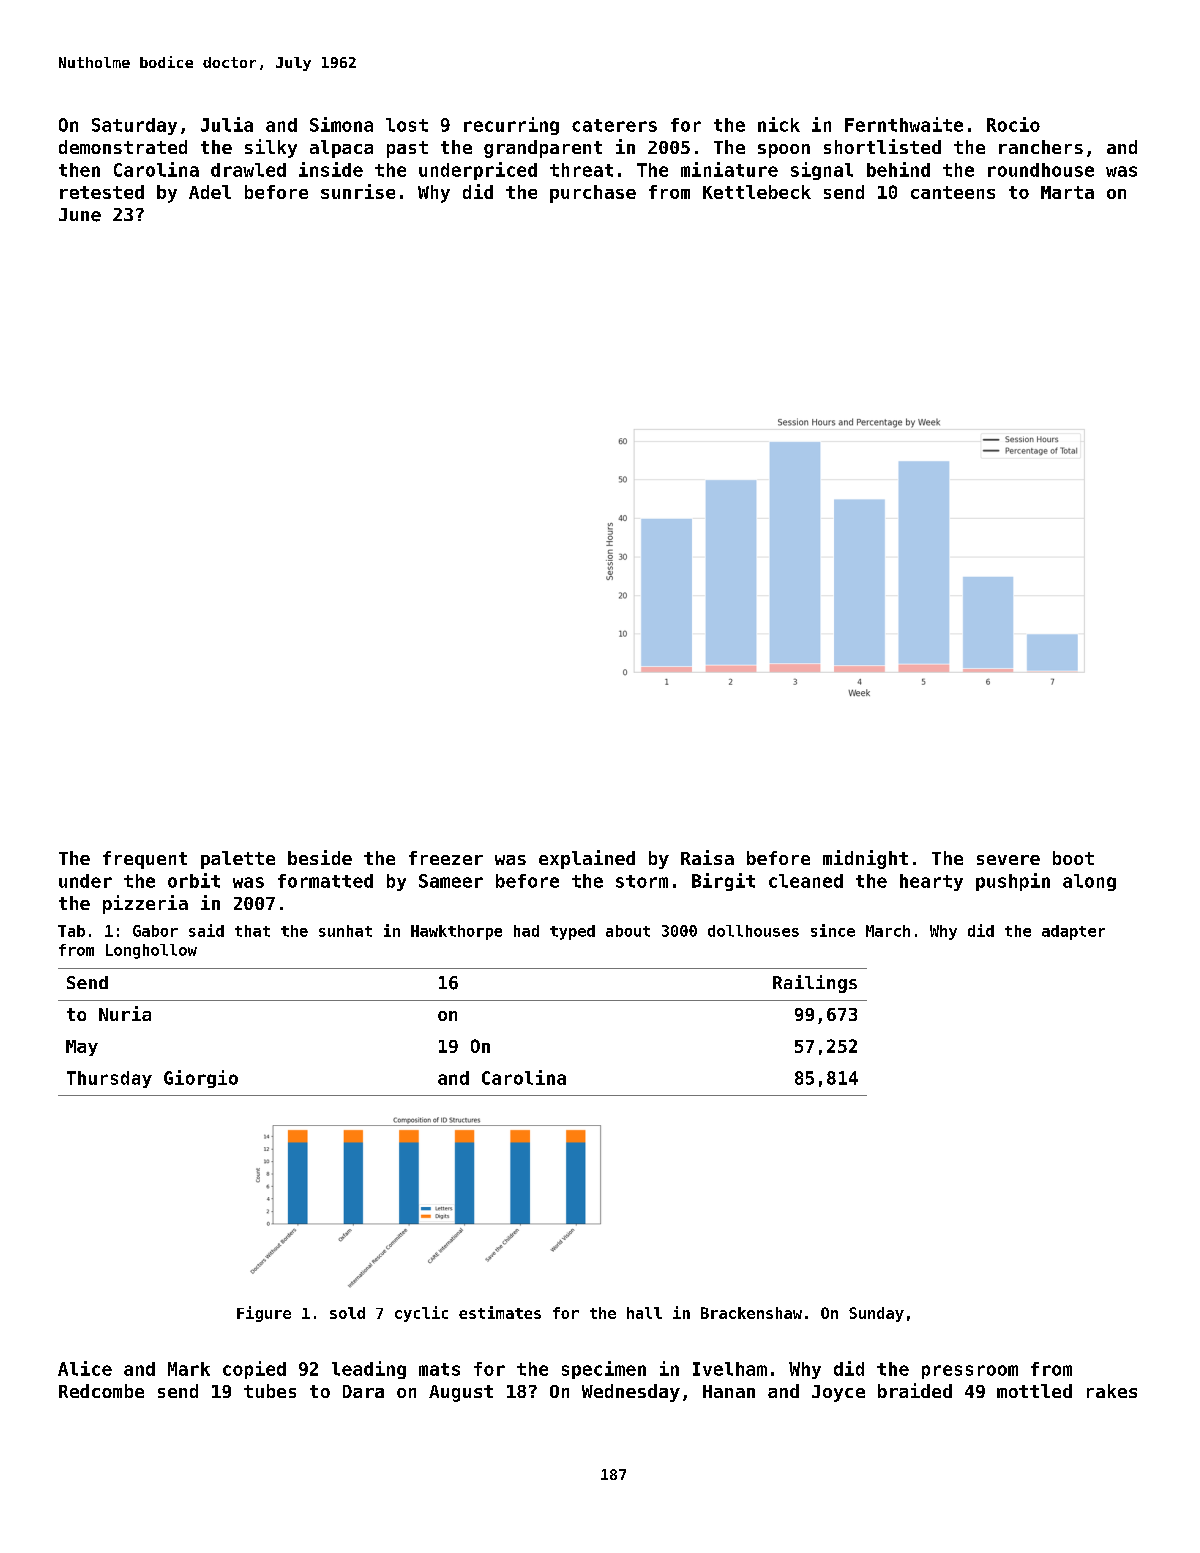  I want to click on frequent, so click(145, 860).
